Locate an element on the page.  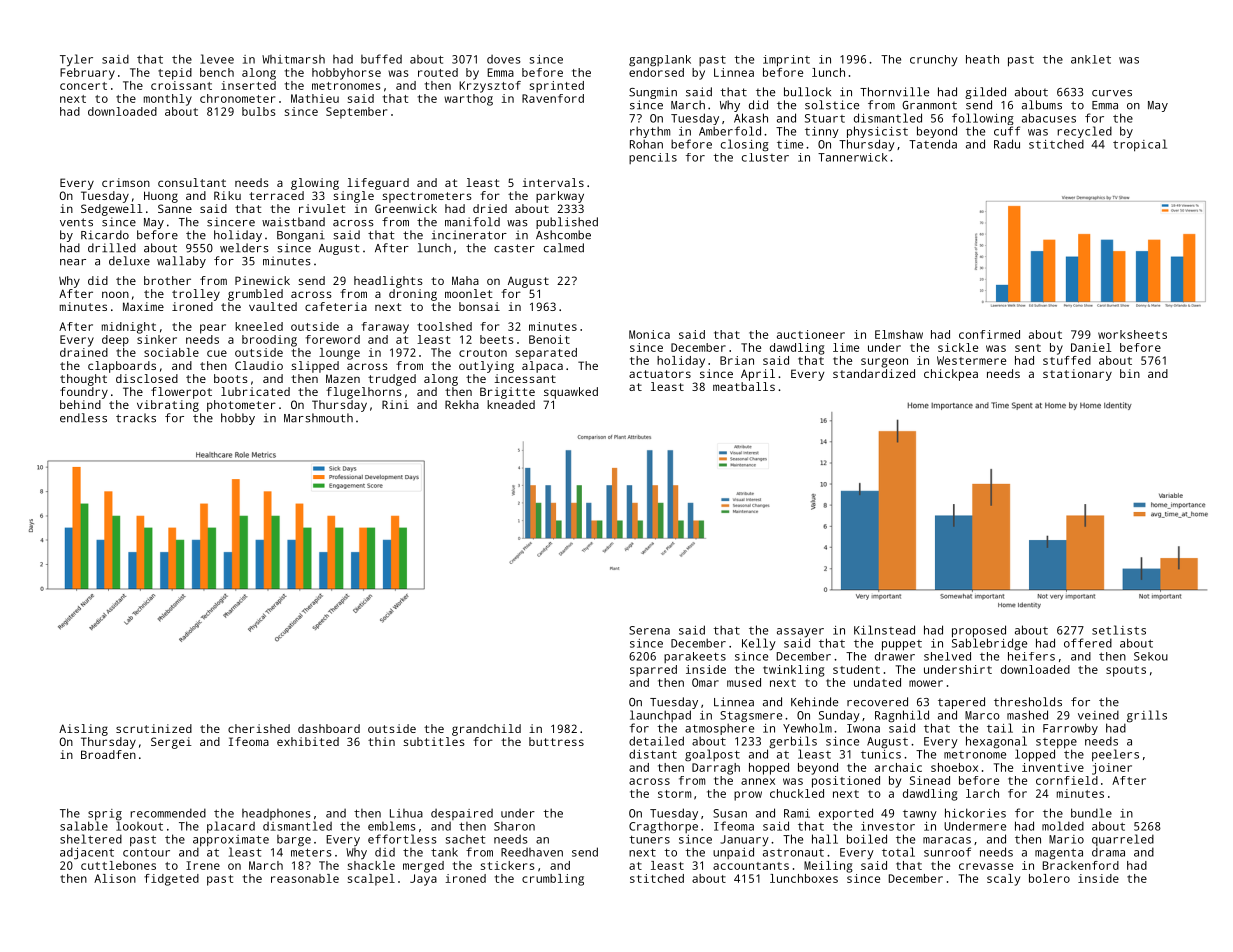
sprinted is located at coordinates (557, 87).
